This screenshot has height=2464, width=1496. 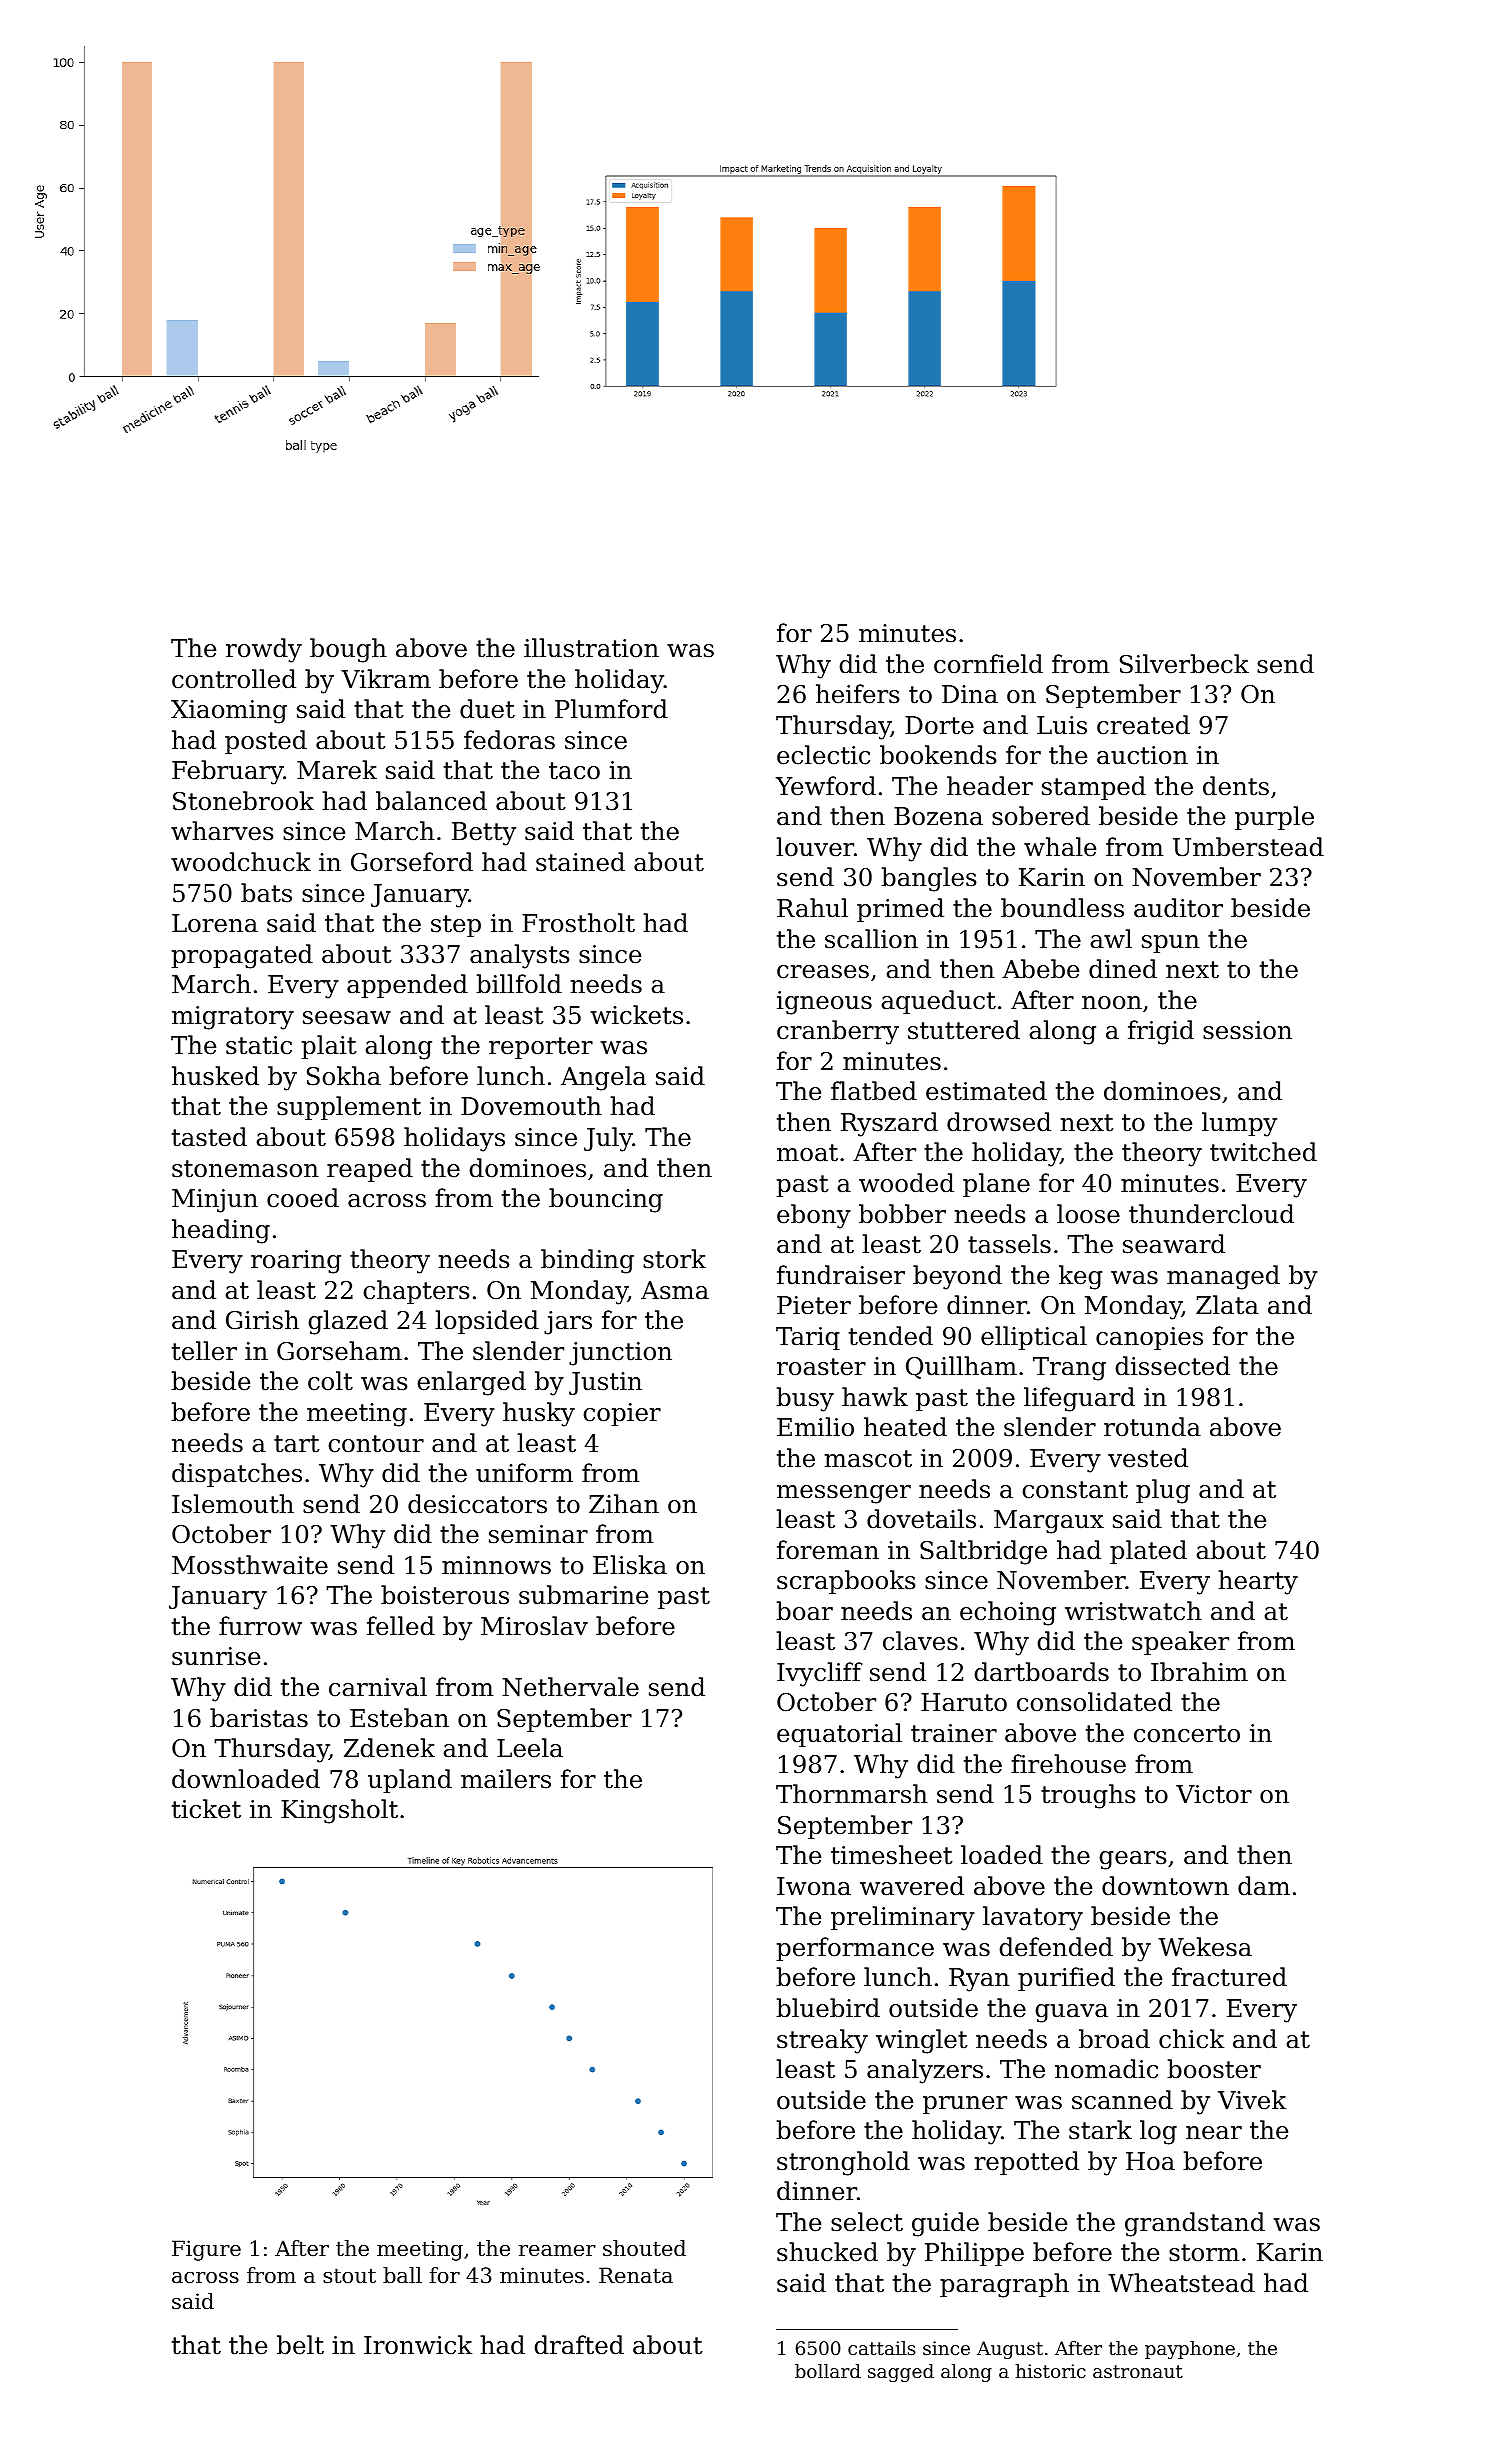 I want to click on woodchuck, so click(x=241, y=862).
